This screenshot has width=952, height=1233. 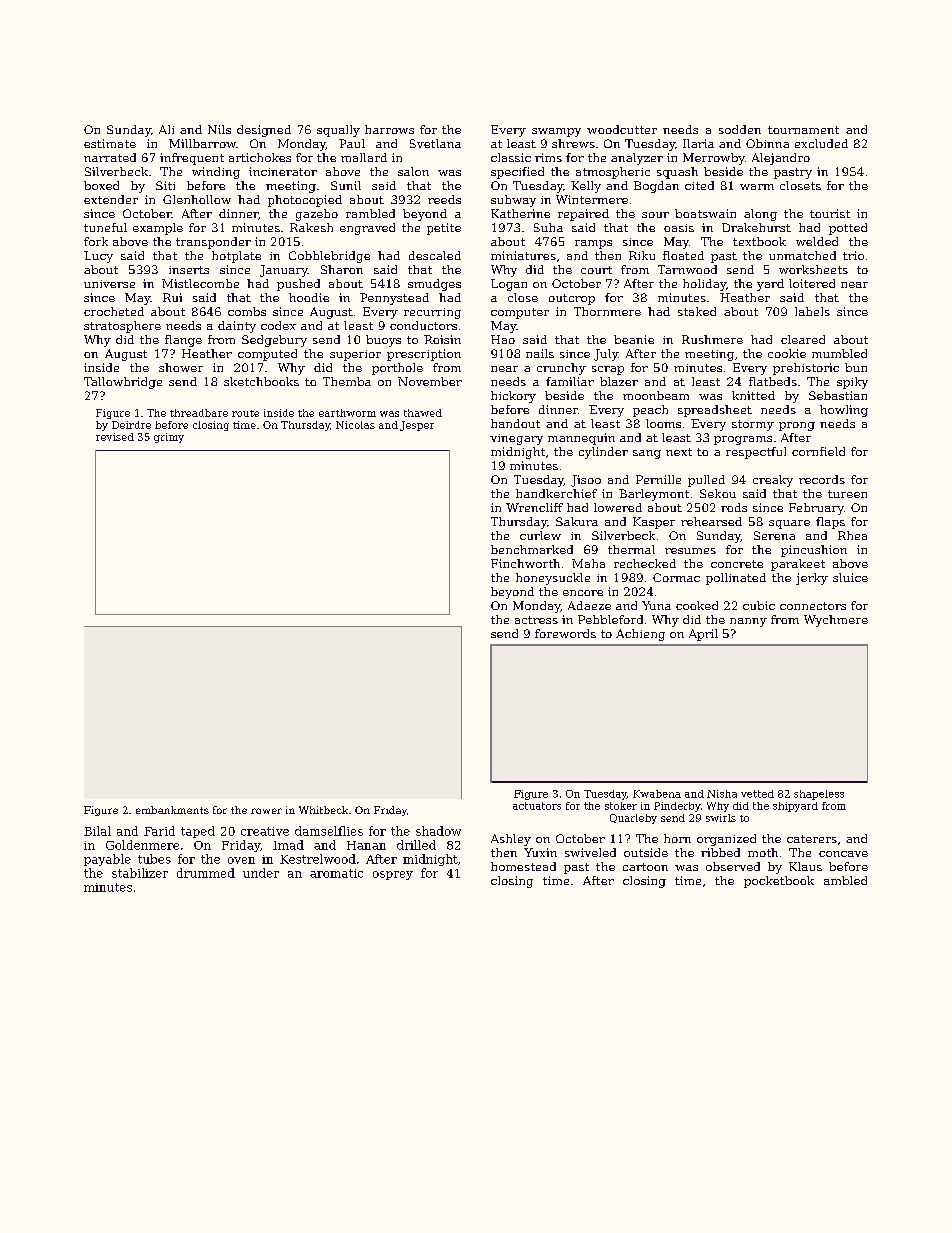 What do you see at coordinates (622, 129) in the screenshot?
I see `woodcutter` at bounding box center [622, 129].
